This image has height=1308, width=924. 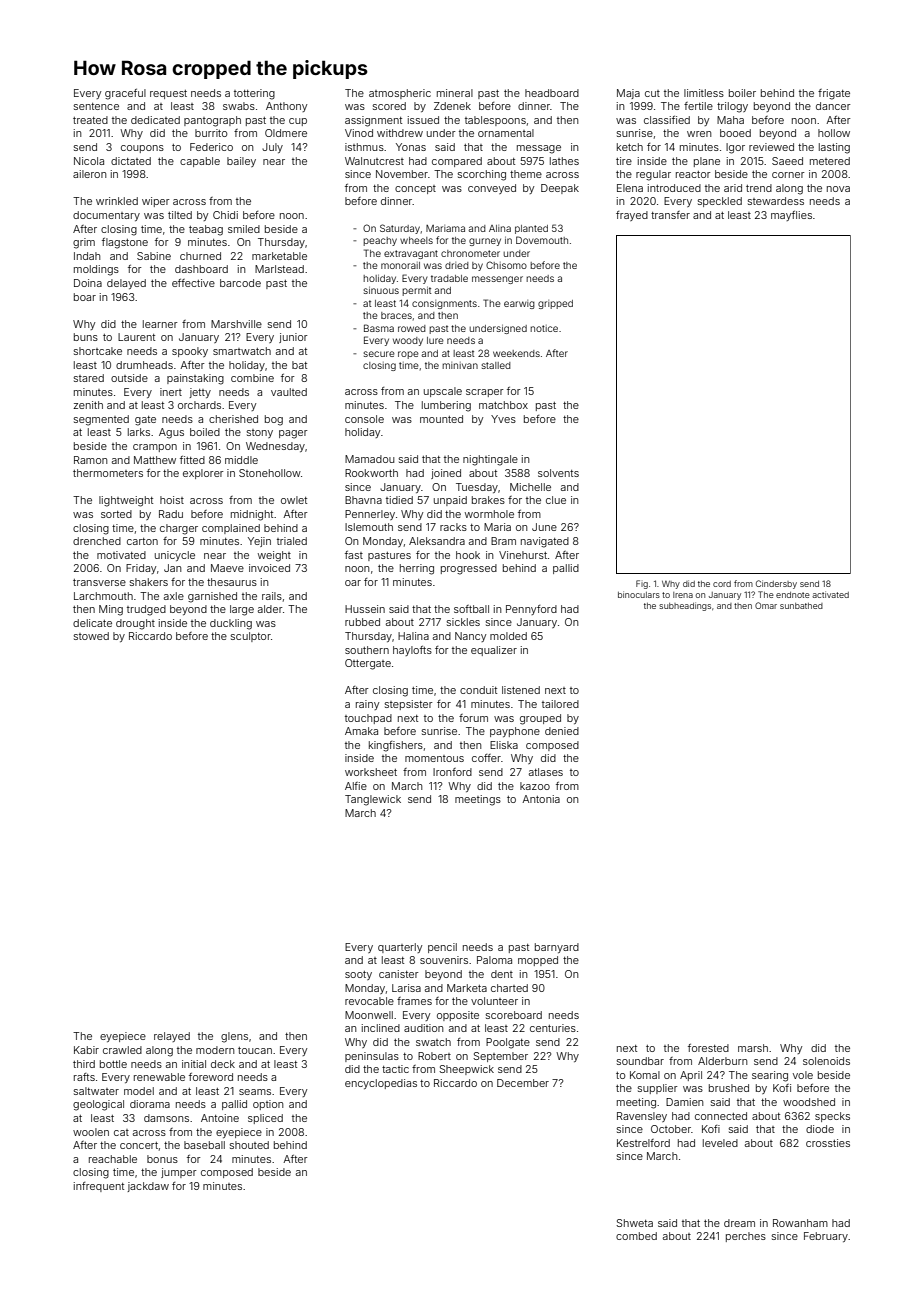 What do you see at coordinates (148, 1187) in the image?
I see `jackdaw` at bounding box center [148, 1187].
